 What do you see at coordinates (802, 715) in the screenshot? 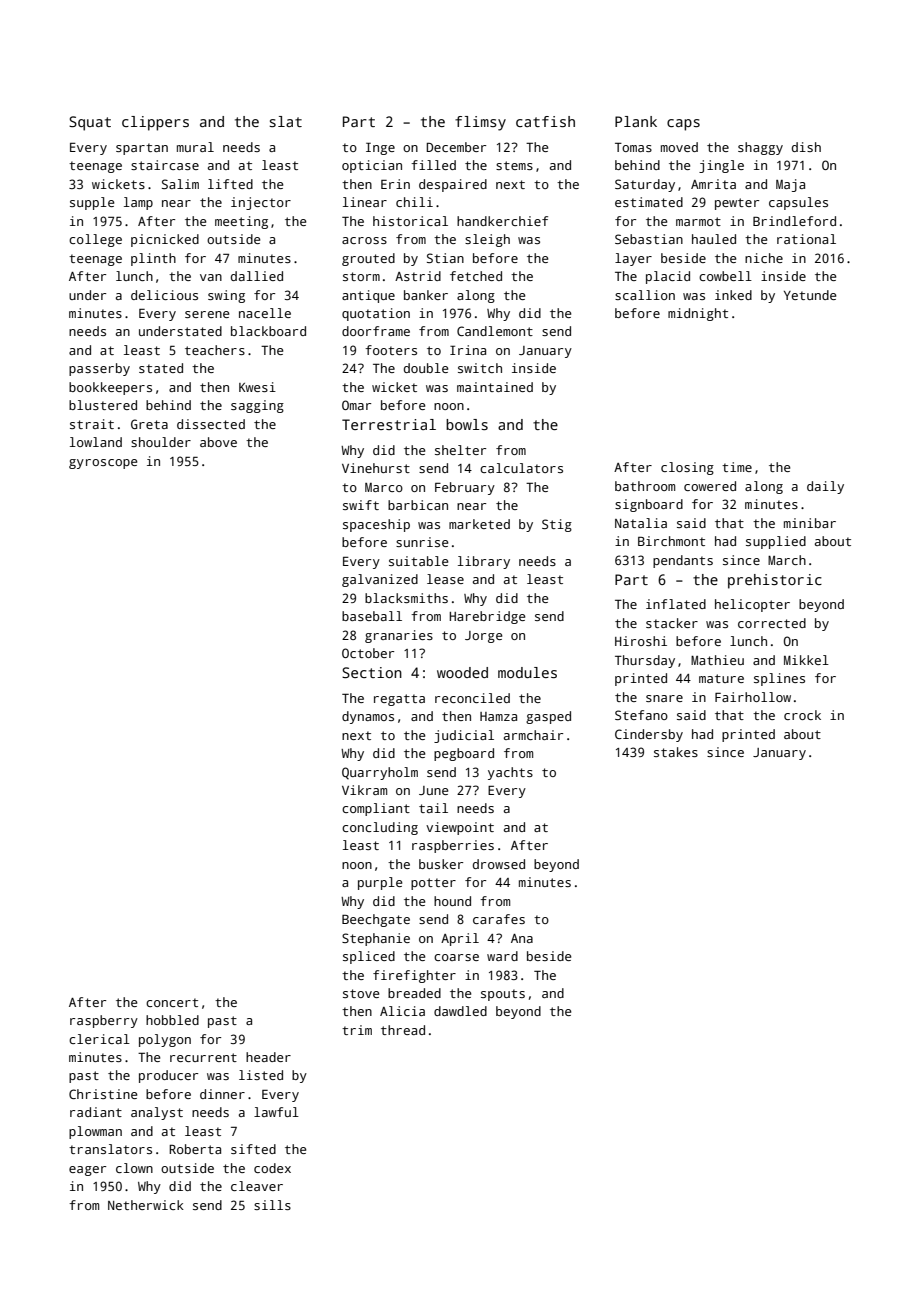
I see `crock` at bounding box center [802, 715].
